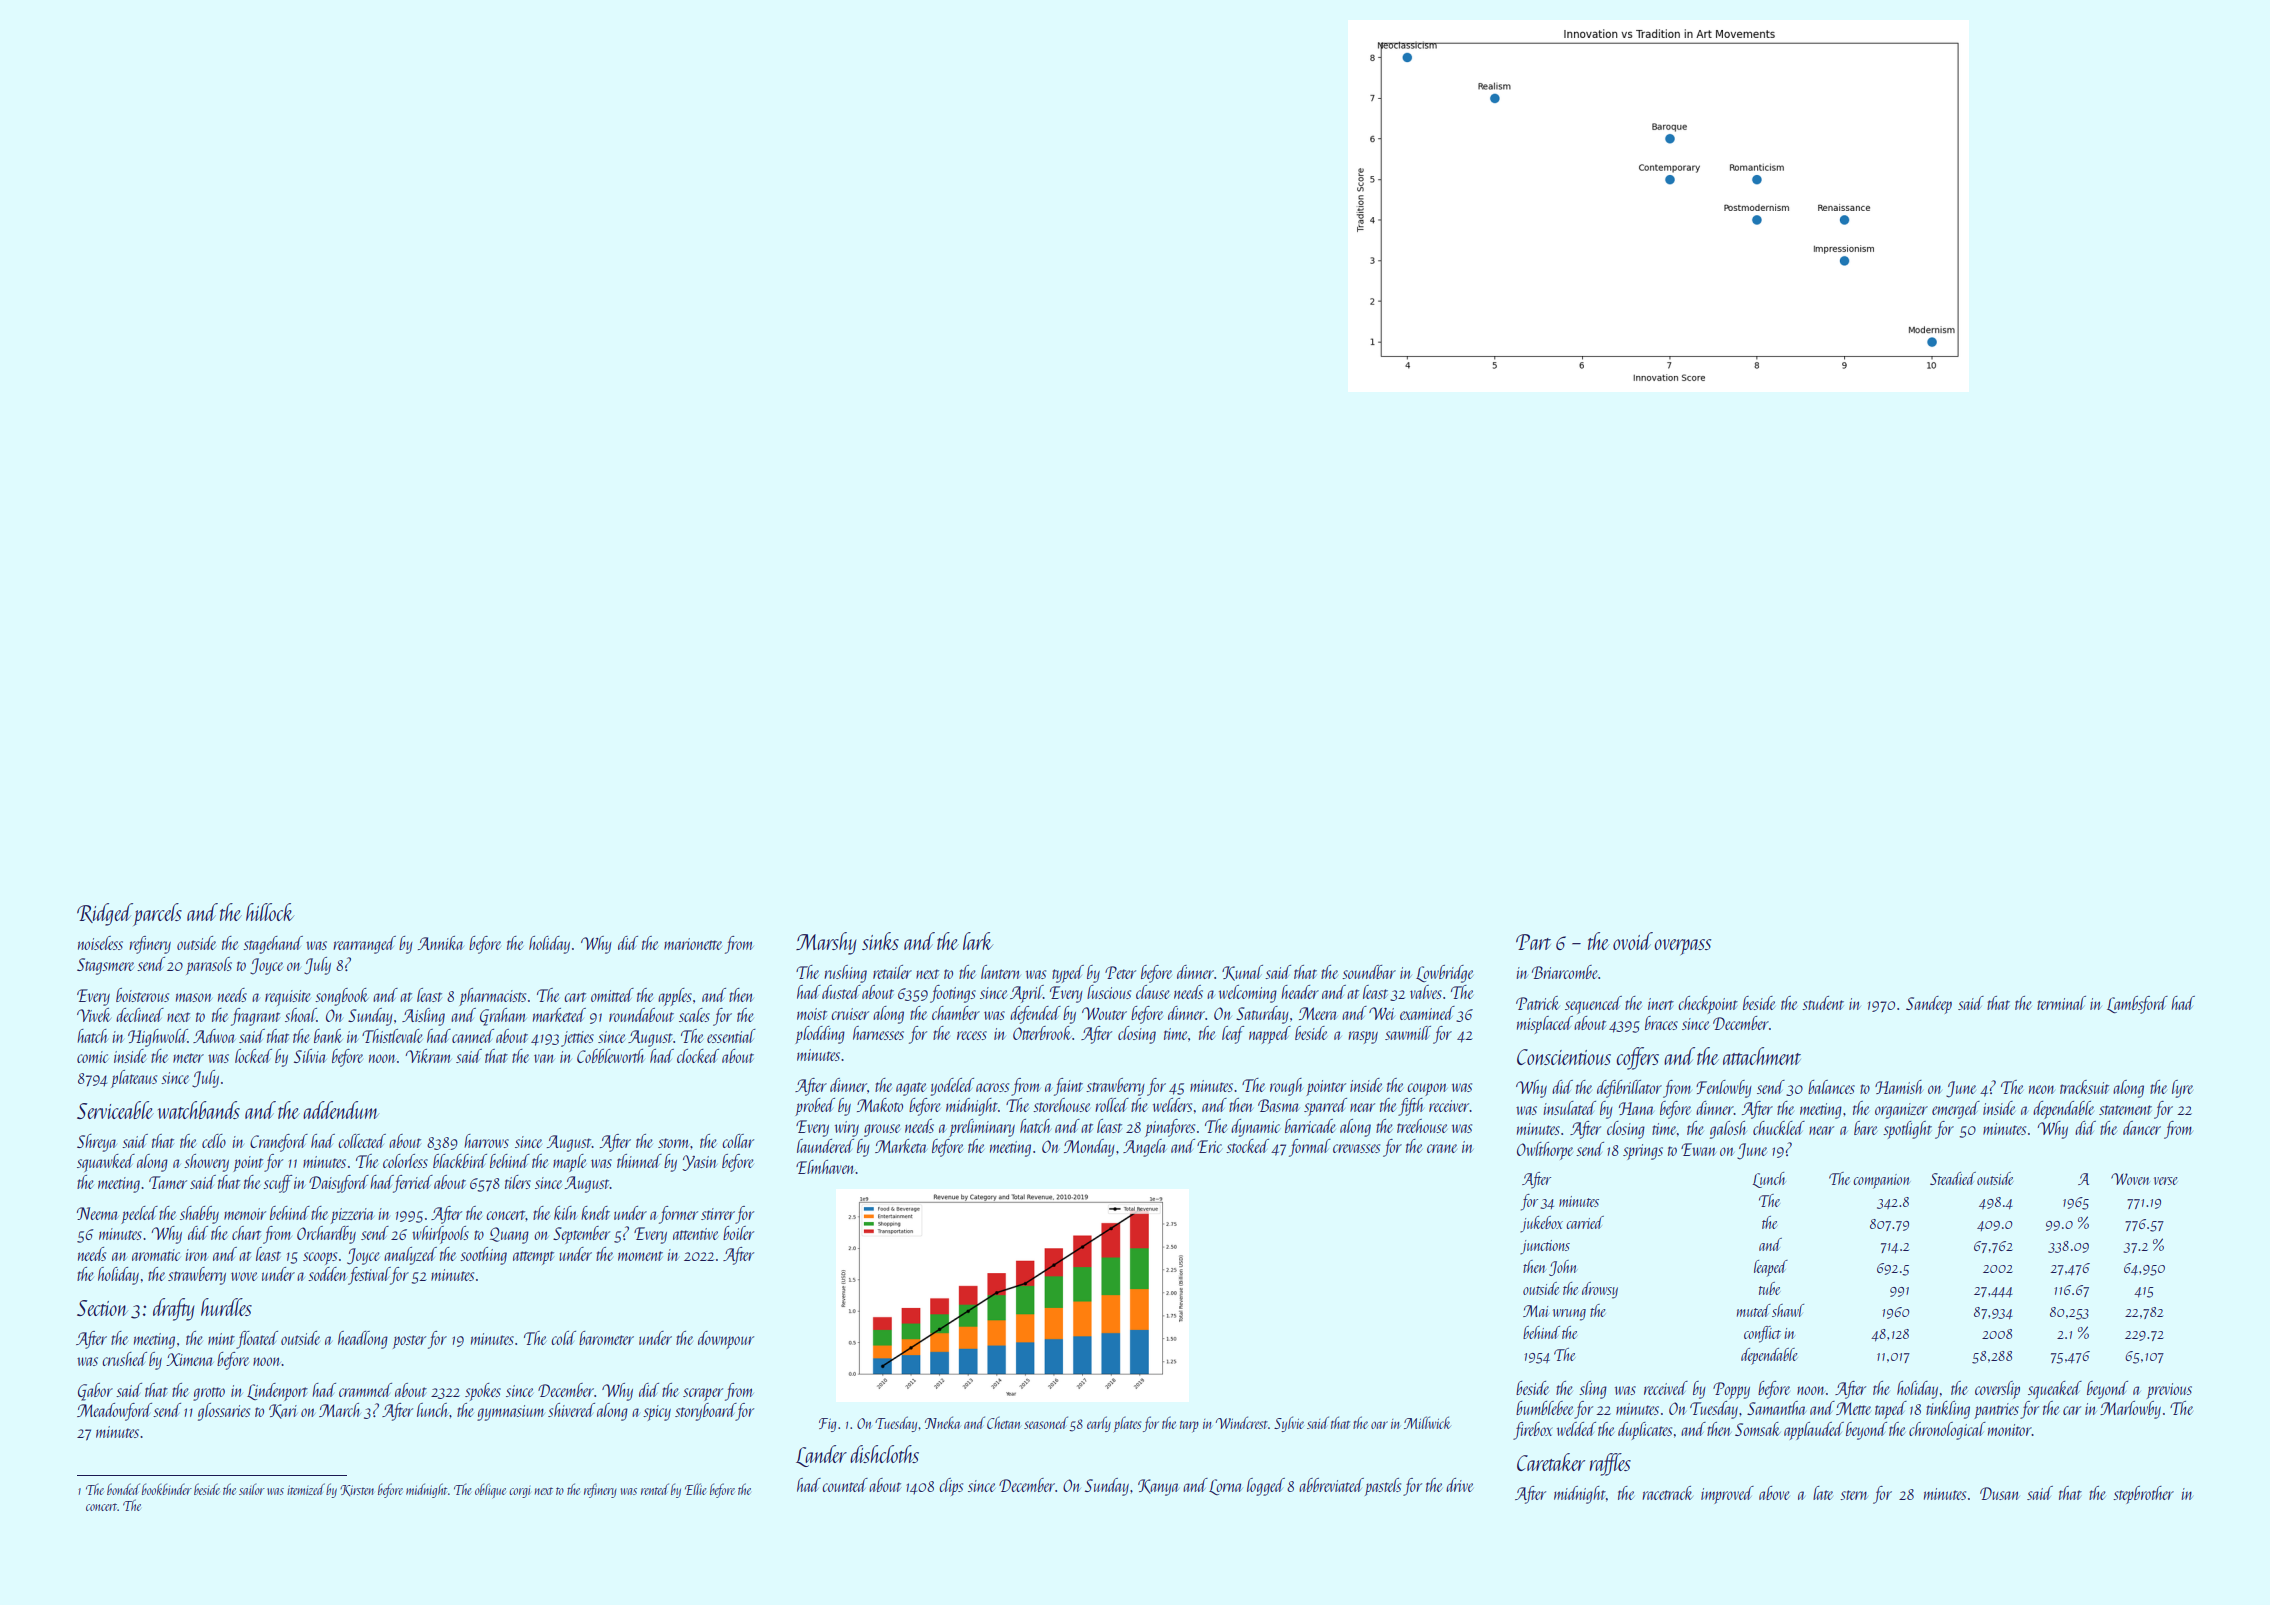 The width and height of the screenshot is (2270, 1605). Describe the element at coordinates (1541, 1224) in the screenshot. I see `jukebox` at that location.
